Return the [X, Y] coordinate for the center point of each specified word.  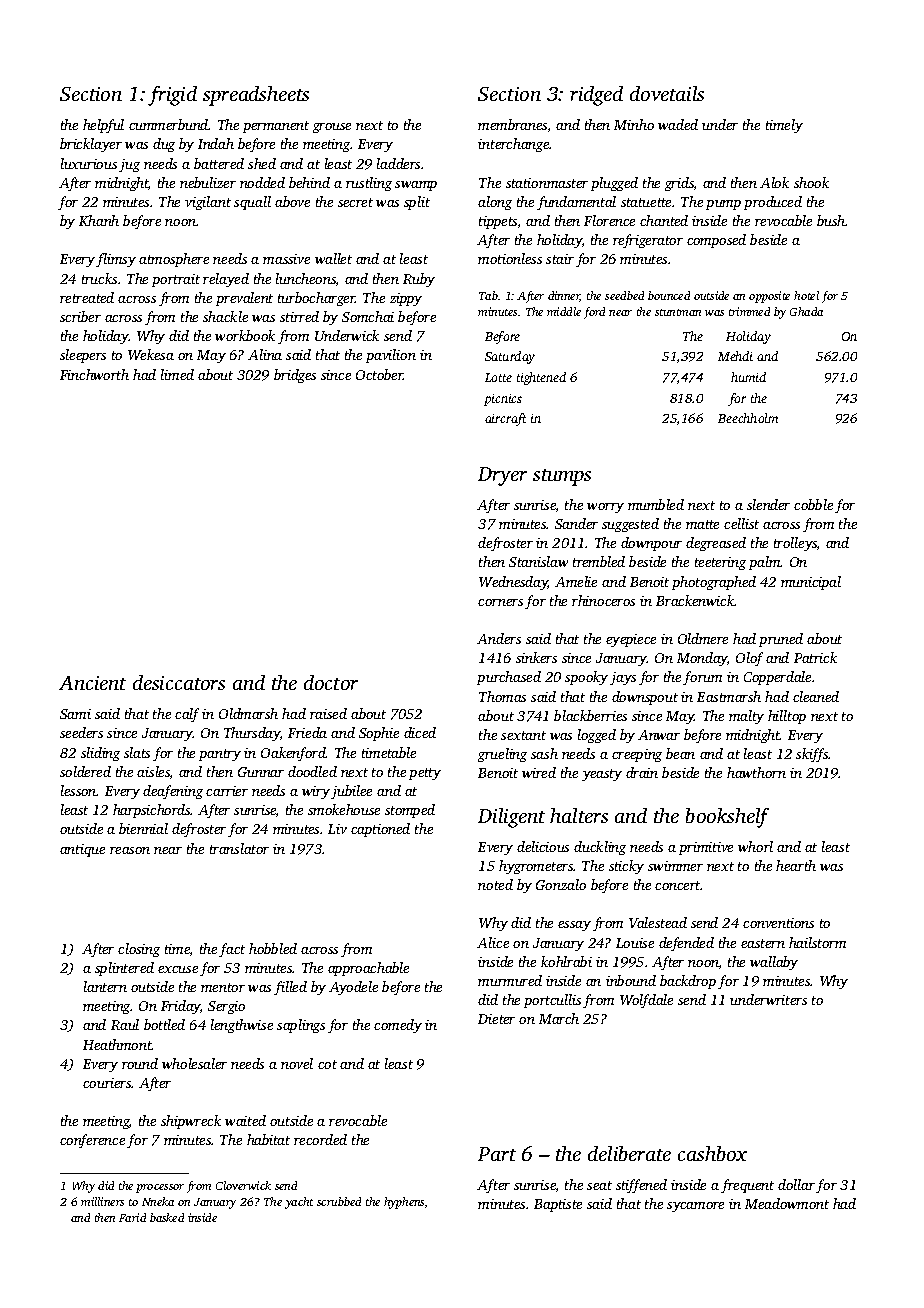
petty [425, 774]
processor [160, 1188]
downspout [645, 698]
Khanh [99, 220]
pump [723, 205]
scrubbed [339, 1201]
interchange [513, 145]
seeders [81, 732]
